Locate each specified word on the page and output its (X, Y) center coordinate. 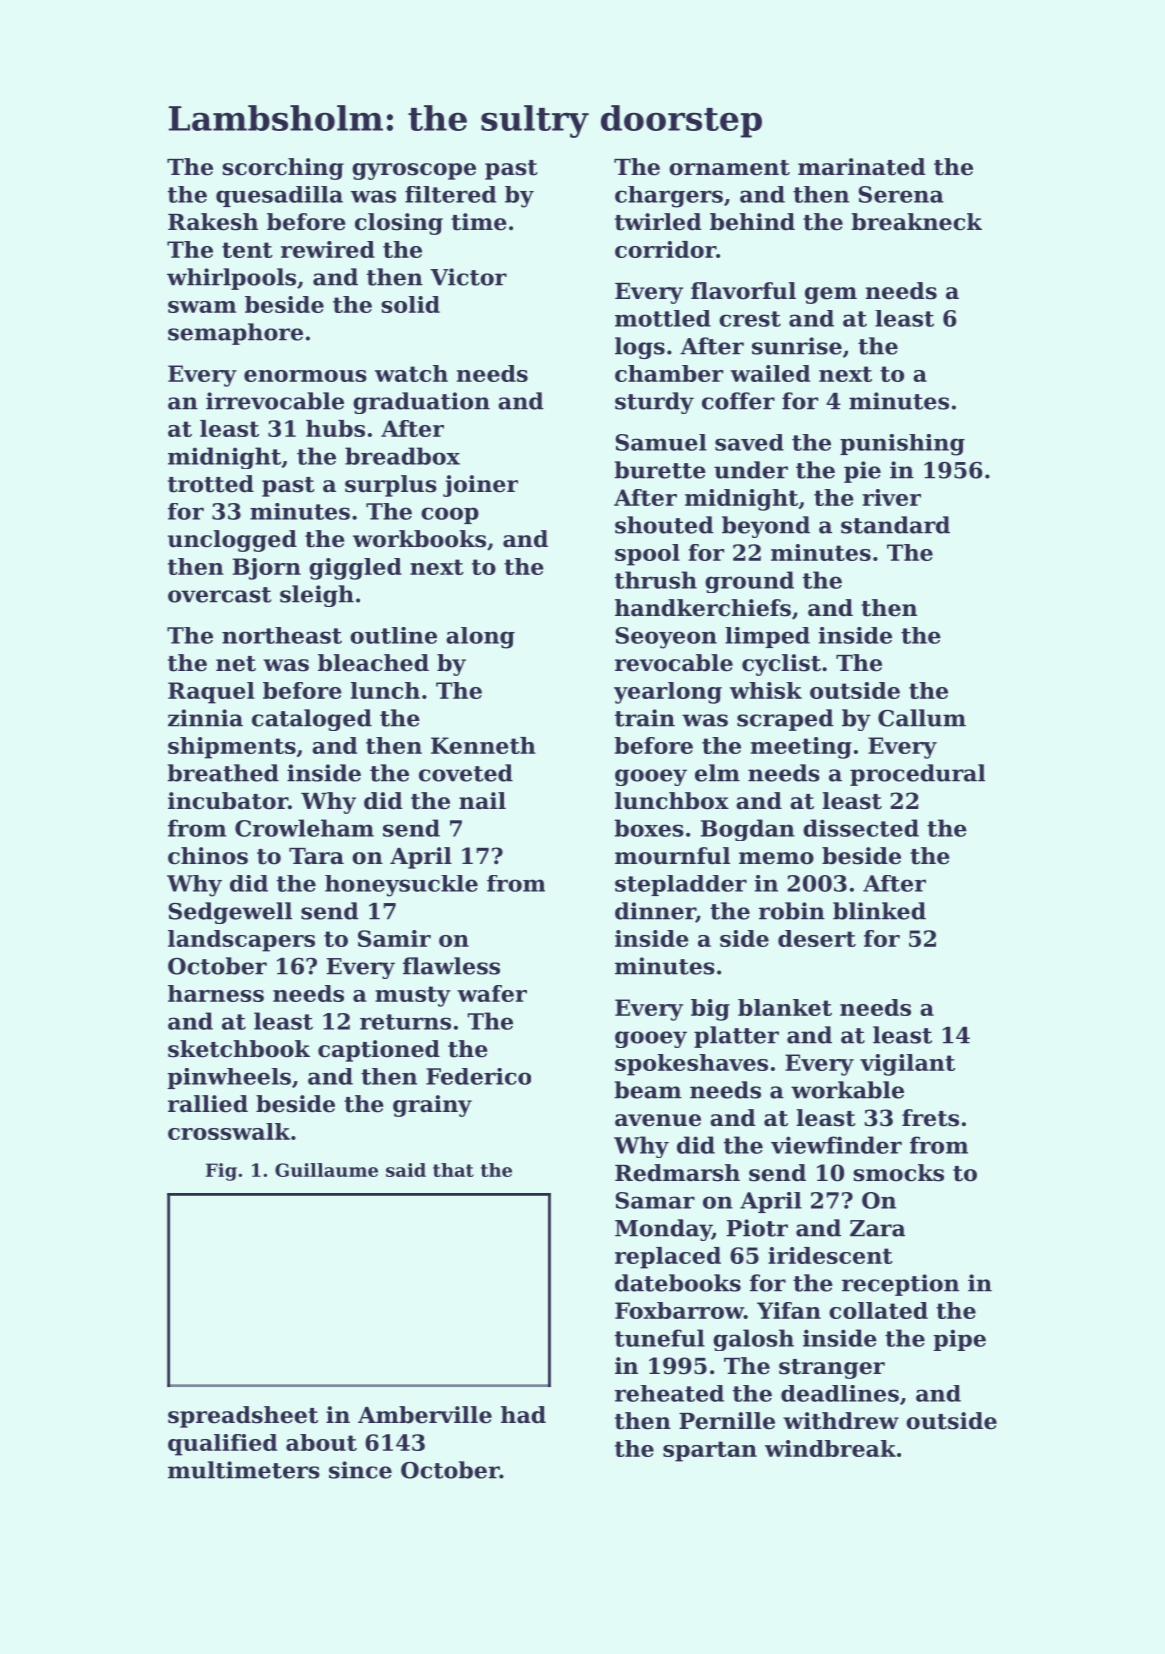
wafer (492, 993)
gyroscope (414, 171)
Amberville (425, 1415)
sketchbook (239, 1049)
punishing (902, 445)
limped (767, 637)
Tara (316, 856)
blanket (785, 1007)
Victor (468, 277)
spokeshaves (691, 1065)
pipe (960, 1340)
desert (817, 938)
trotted (211, 484)
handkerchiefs (703, 608)
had (523, 1415)
